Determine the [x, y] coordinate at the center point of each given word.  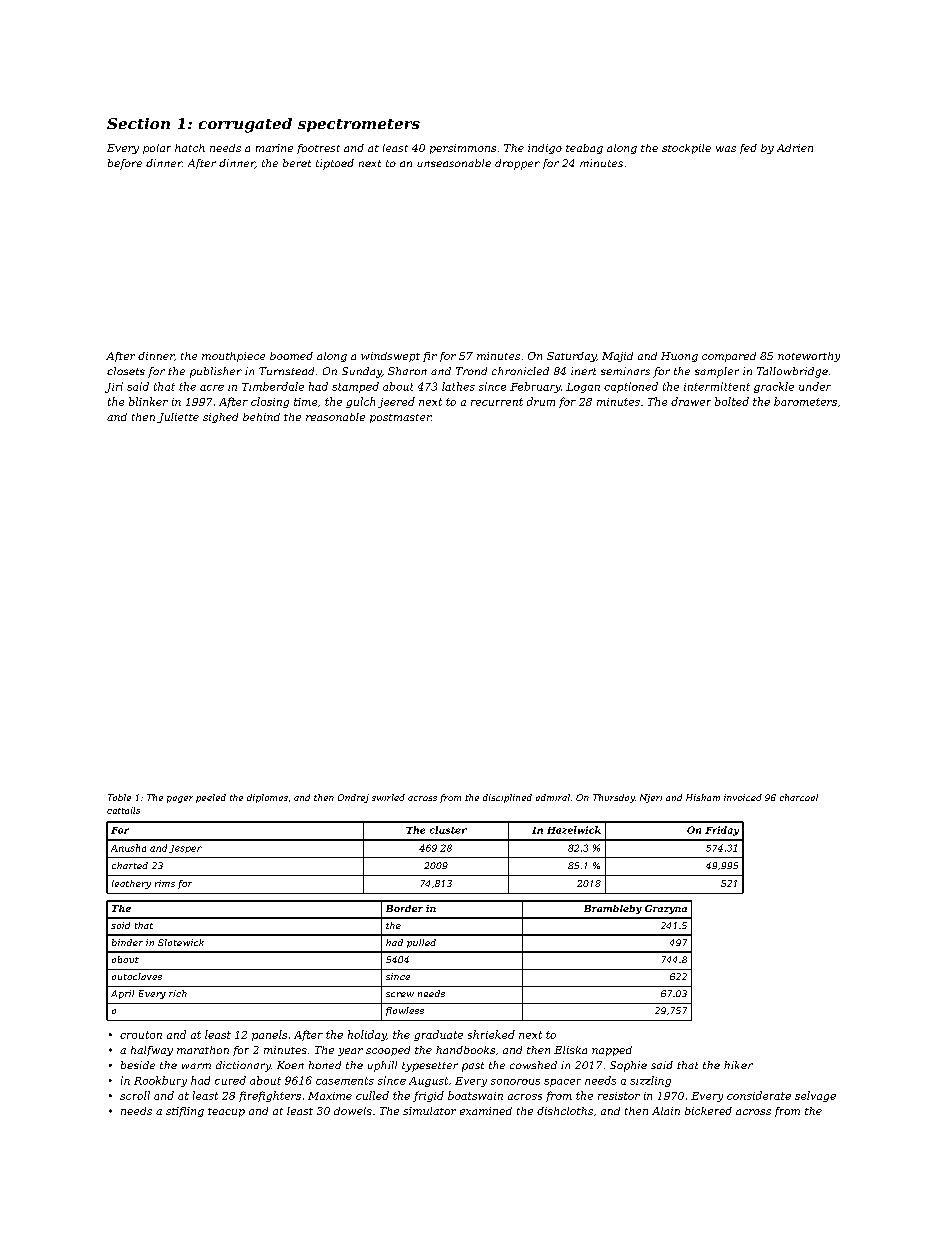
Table [119, 797]
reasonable [335, 417]
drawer [691, 401]
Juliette [178, 418]
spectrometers [359, 125]
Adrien [795, 148]
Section [138, 123]
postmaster [400, 418]
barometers [805, 401]
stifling [185, 1112]
